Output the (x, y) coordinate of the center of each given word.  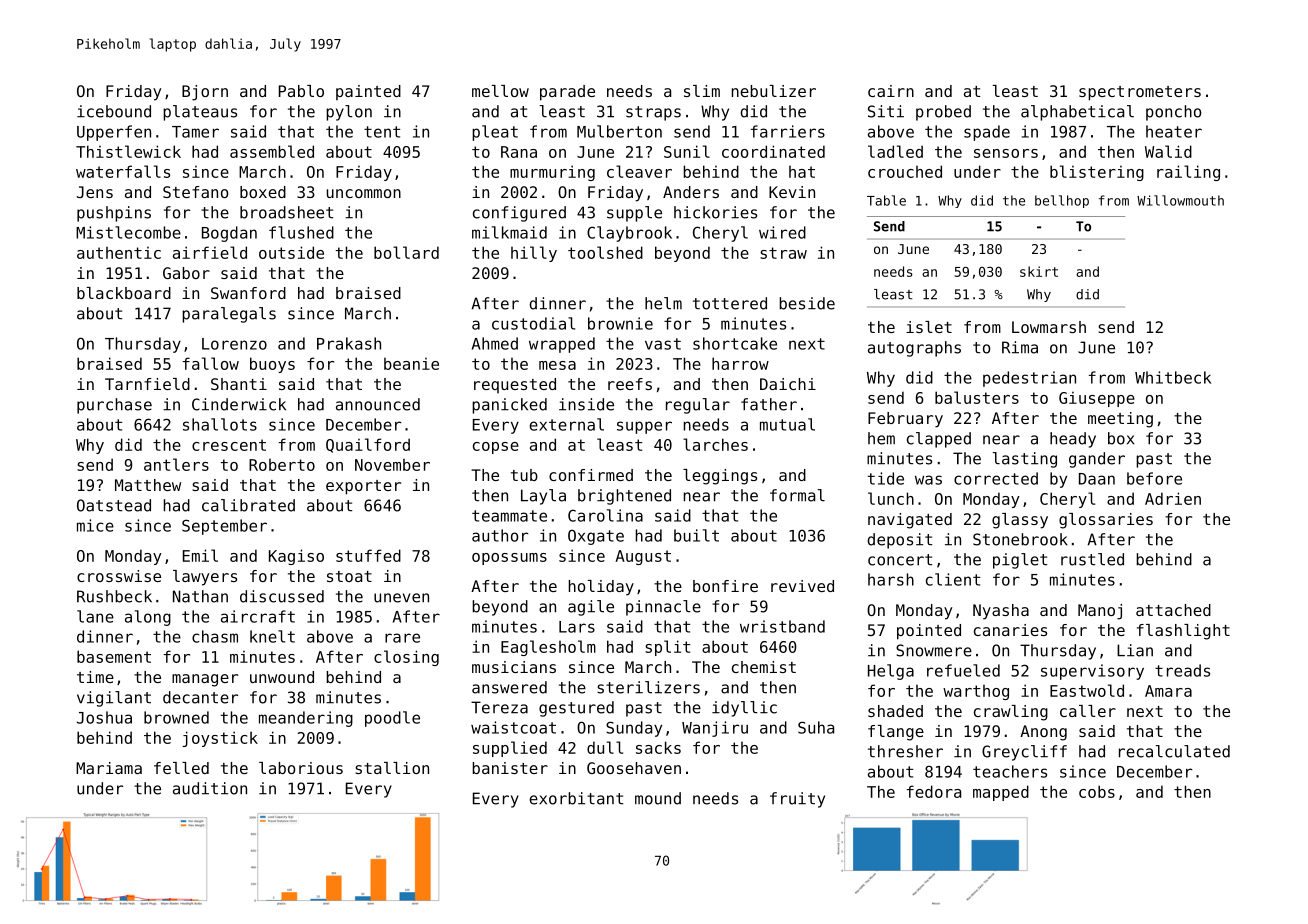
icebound (114, 111)
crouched (905, 171)
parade (567, 93)
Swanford (248, 293)
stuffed (368, 555)
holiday (601, 588)
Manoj (1100, 612)
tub (524, 475)
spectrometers (1140, 93)
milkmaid (509, 232)
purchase (114, 406)
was (928, 480)
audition (210, 788)
